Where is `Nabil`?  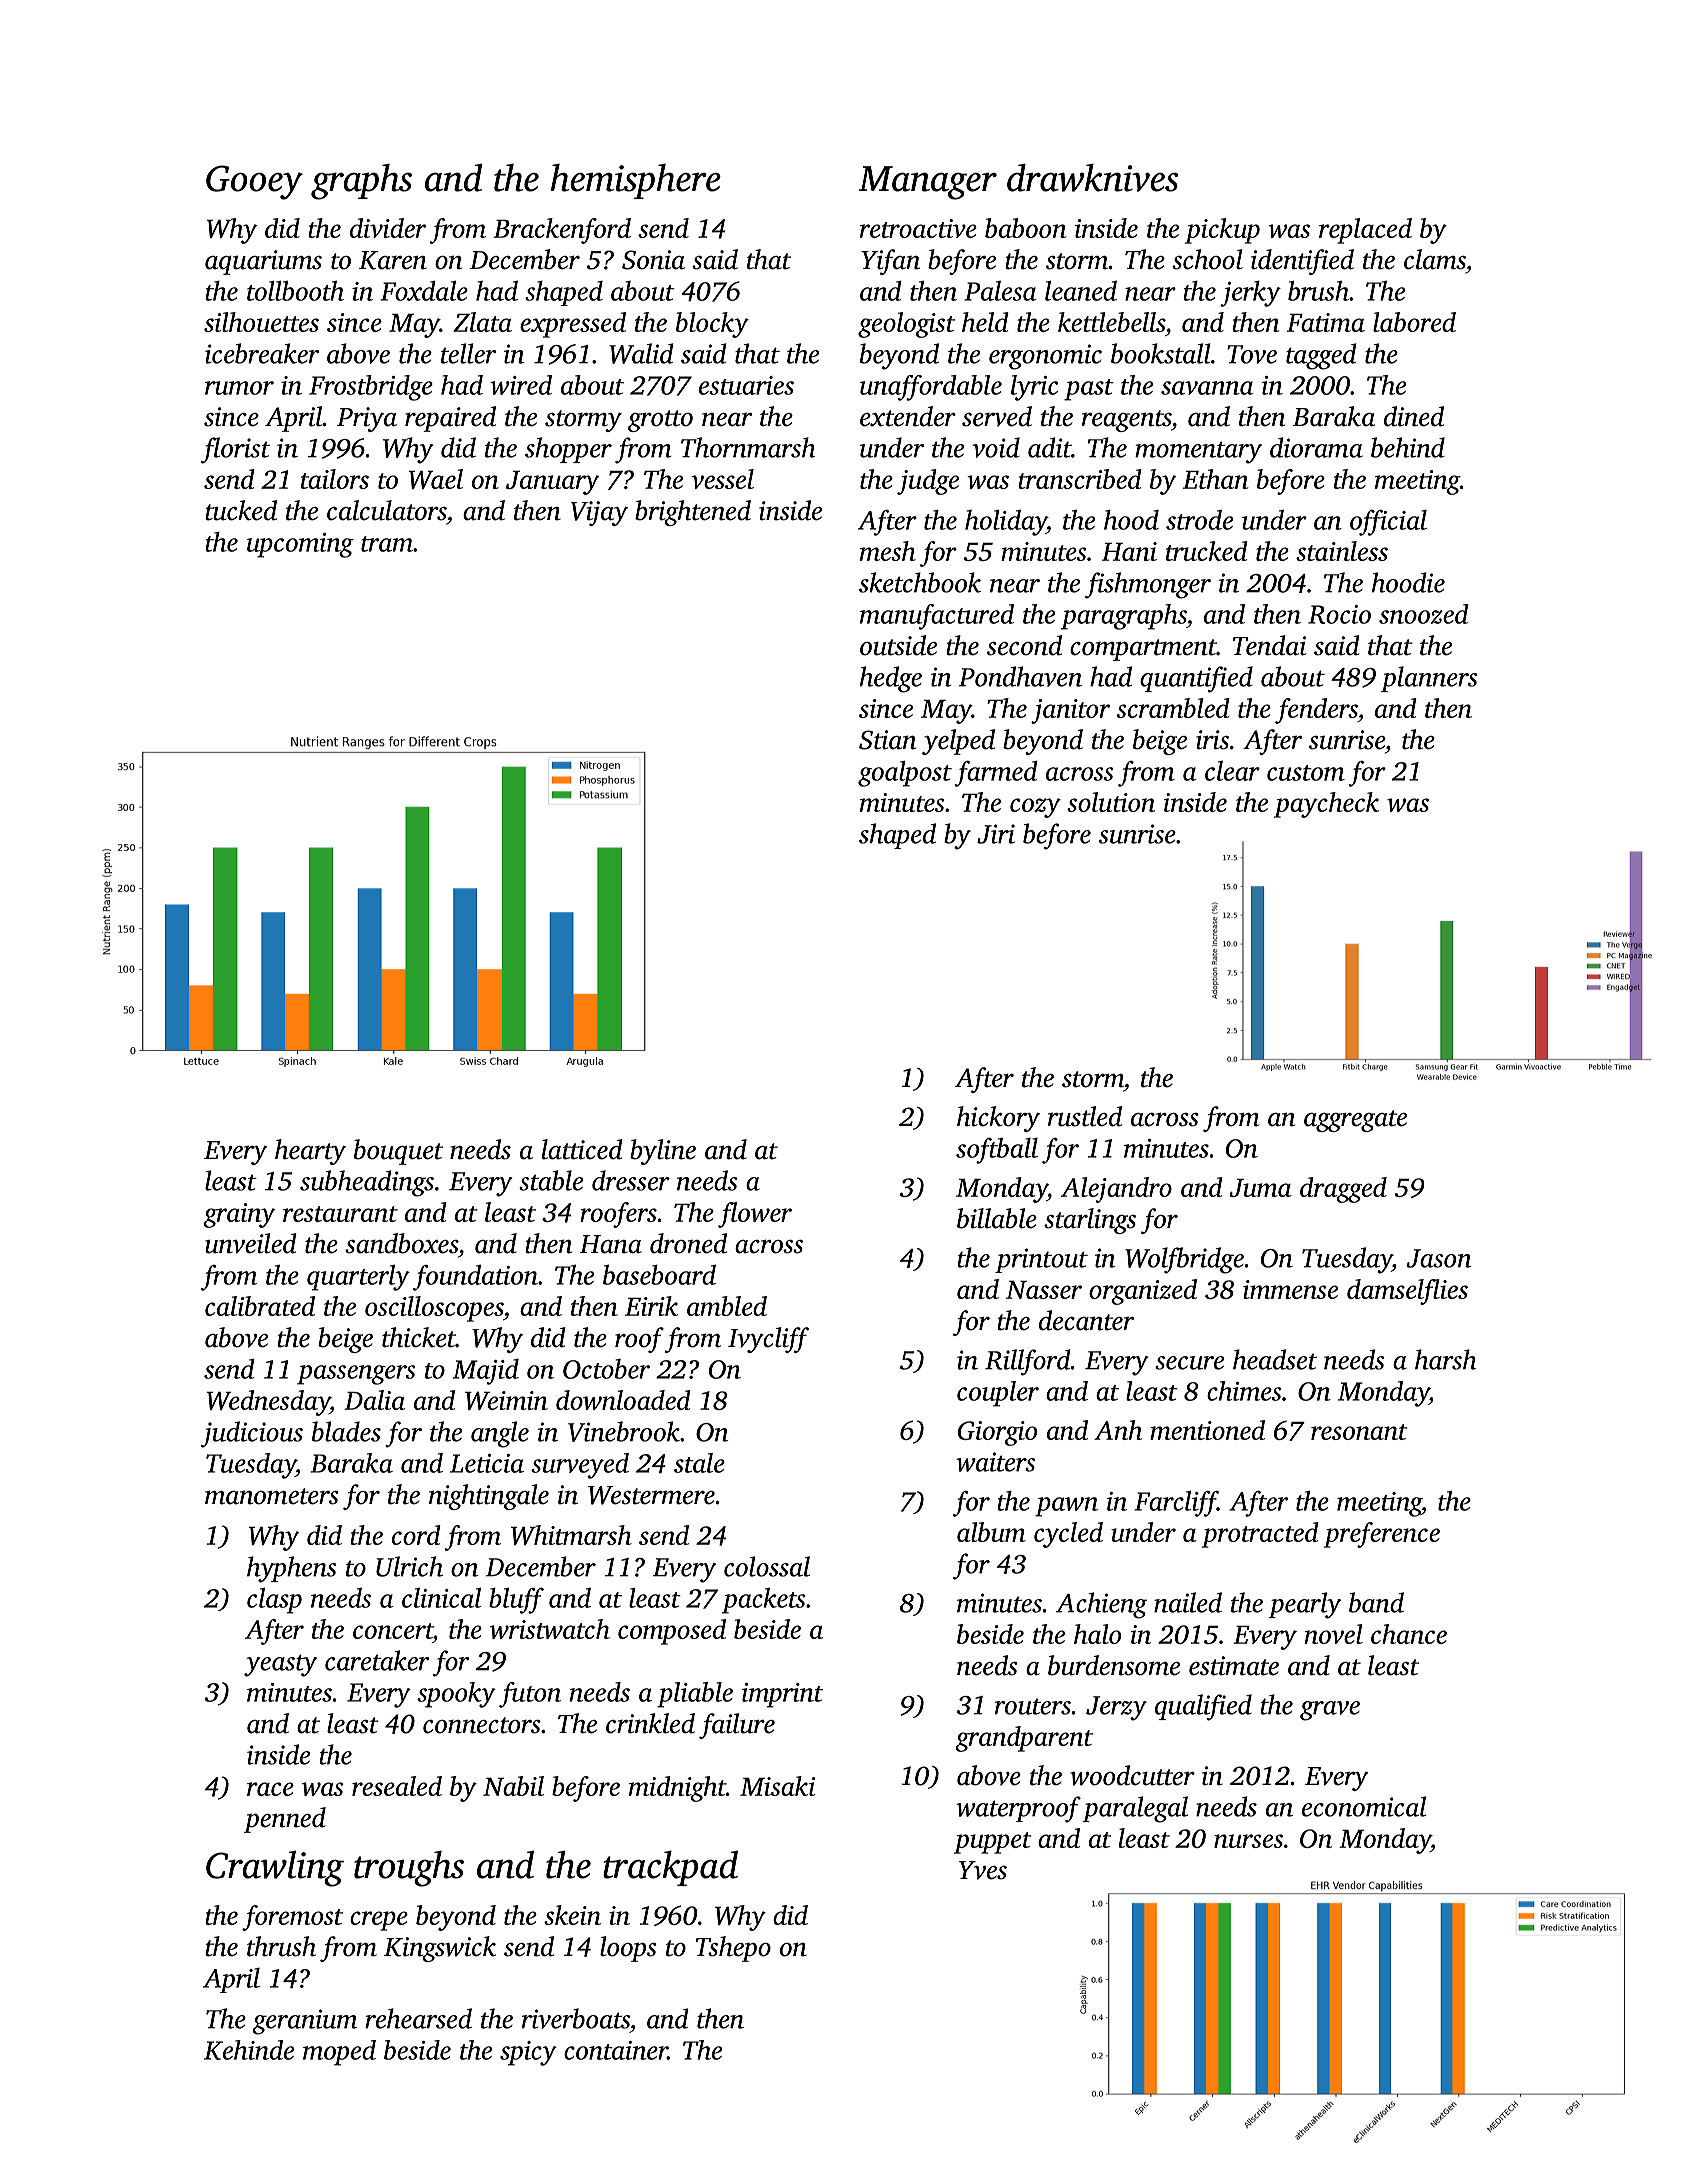 Nabil is located at coordinates (513, 1786).
